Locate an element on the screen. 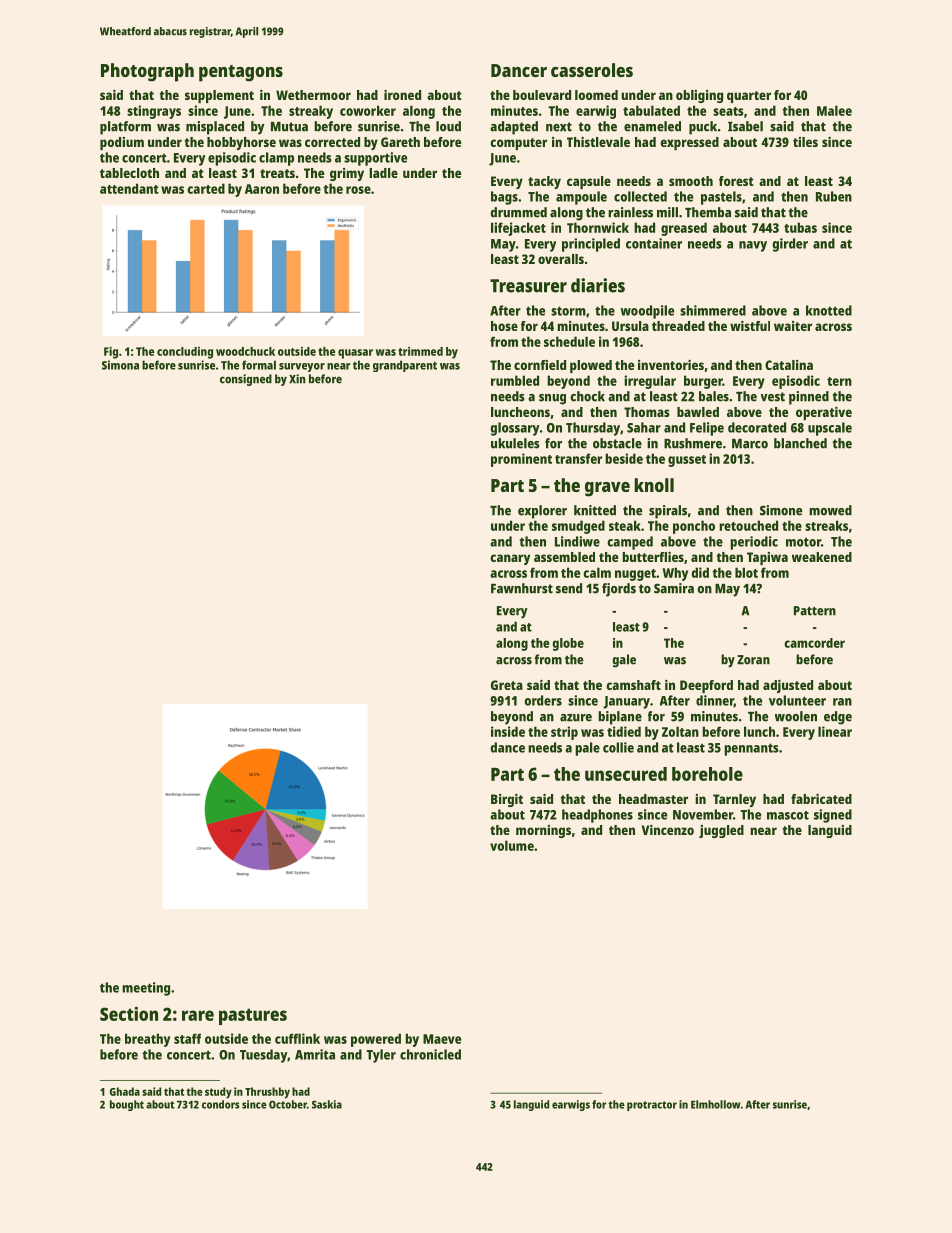  grandparent is located at coordinates (405, 366).
